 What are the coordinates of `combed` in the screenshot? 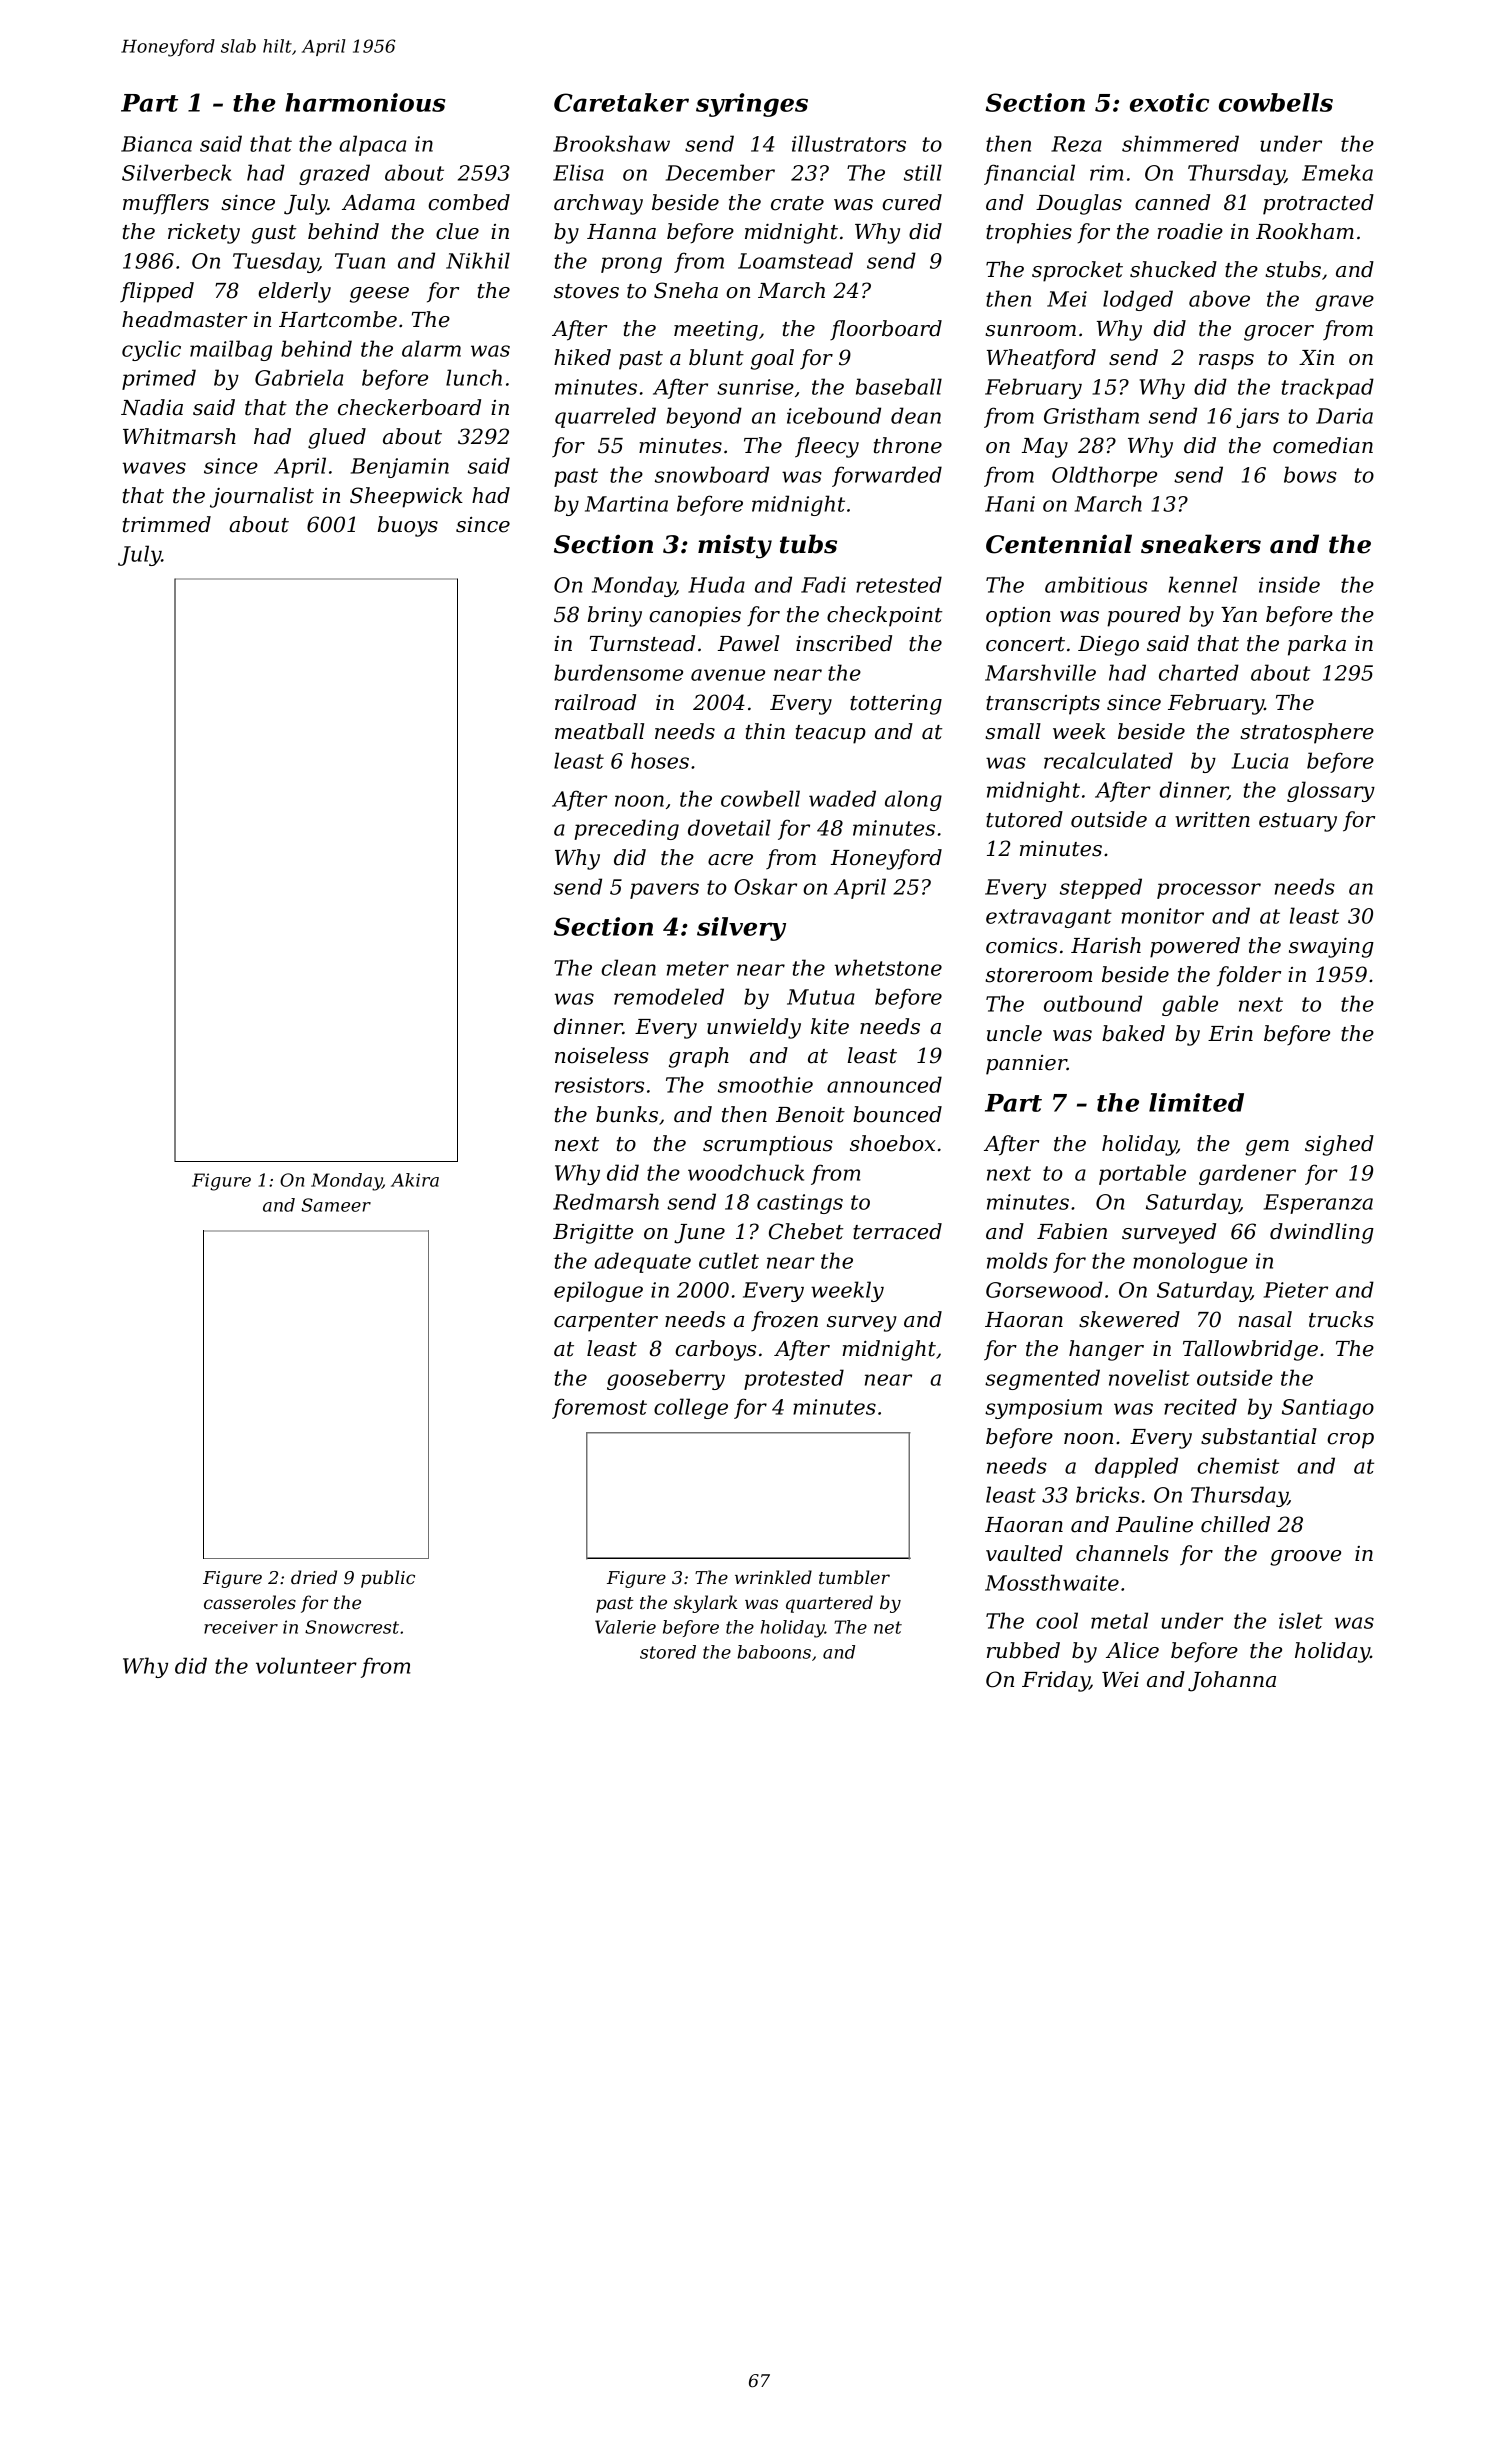 It's located at (469, 202).
